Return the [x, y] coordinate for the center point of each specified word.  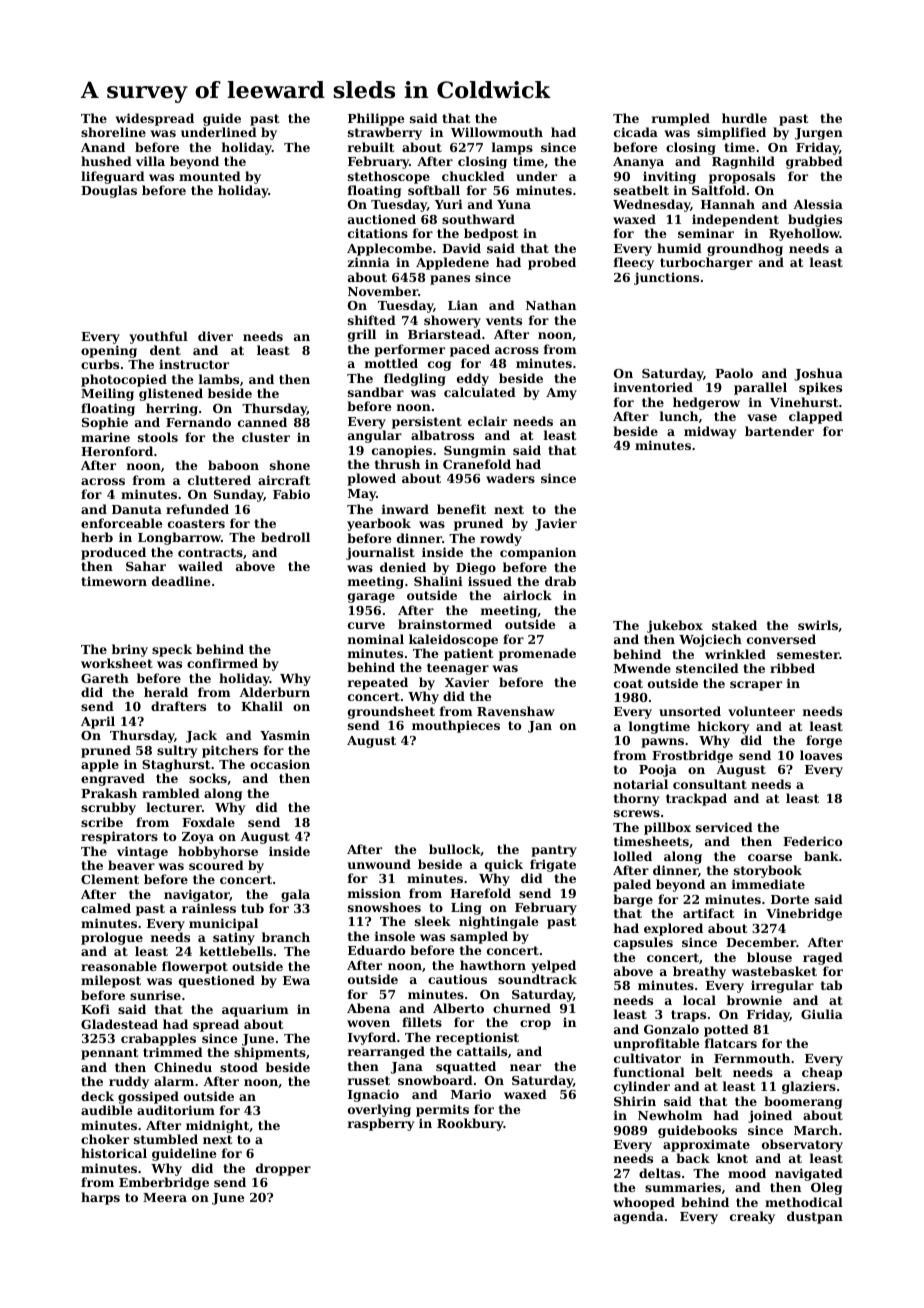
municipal [223, 924]
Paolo [734, 373]
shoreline [113, 132]
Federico [812, 841]
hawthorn [493, 965]
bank [821, 856]
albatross [442, 435]
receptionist [477, 1038]
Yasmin [285, 735]
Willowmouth [497, 132]
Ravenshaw [516, 711]
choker [105, 1139]
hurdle [744, 118]
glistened [171, 394]
